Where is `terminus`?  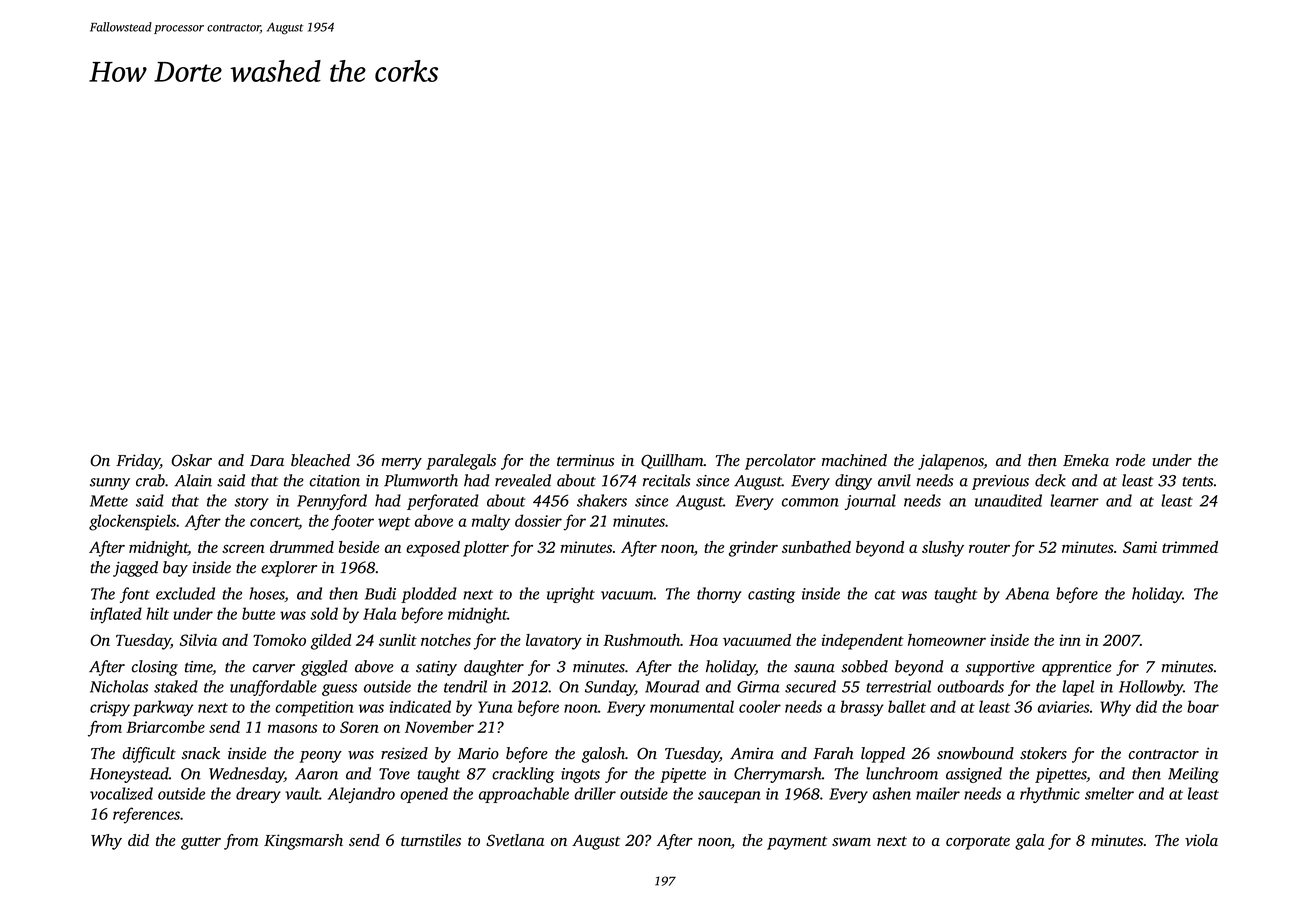
terminus is located at coordinates (585, 460).
